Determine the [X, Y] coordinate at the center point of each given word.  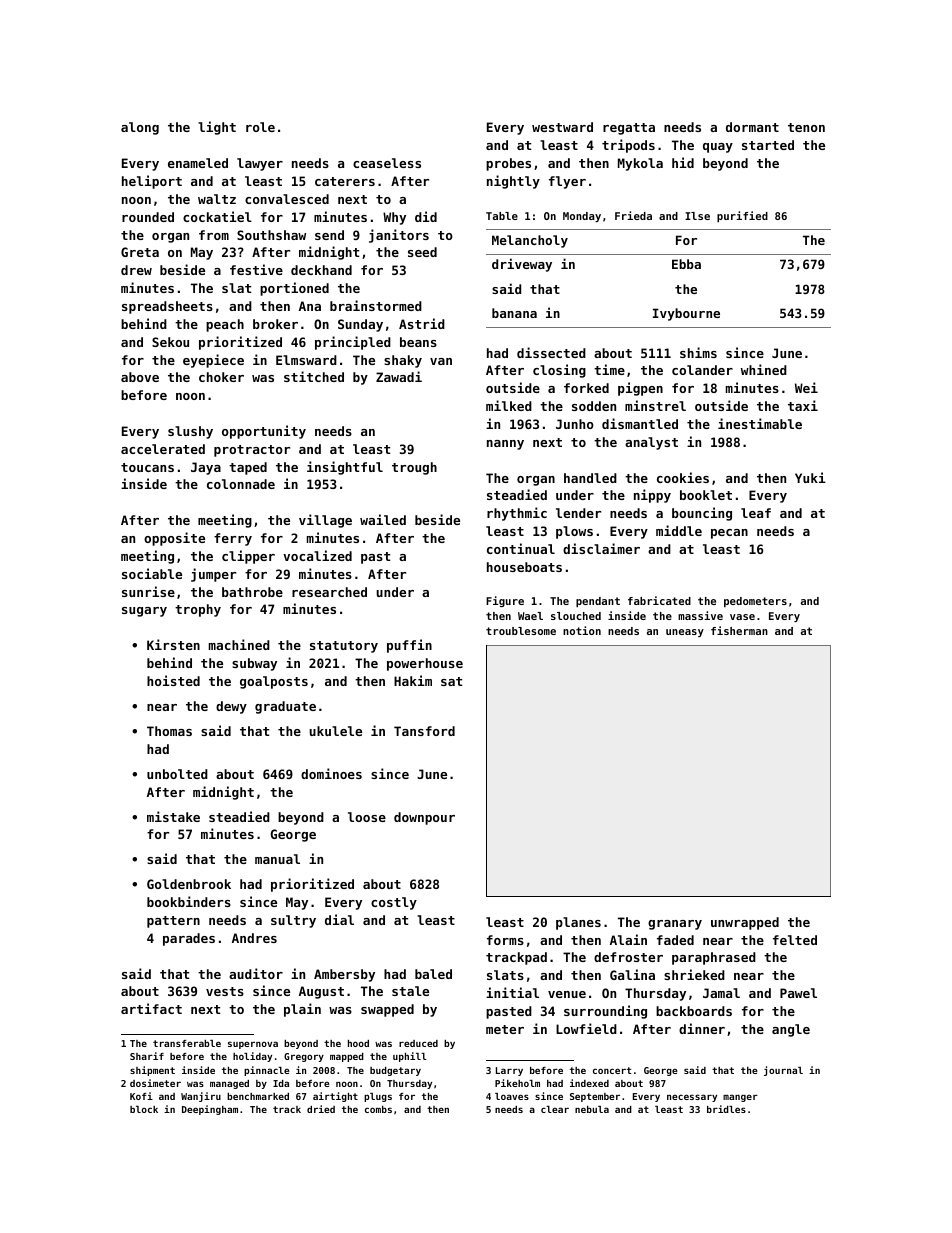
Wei [806, 387]
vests [225, 991]
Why [394, 218]
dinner [702, 1028]
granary [675, 925]
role [260, 127]
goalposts [274, 682]
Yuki [810, 477]
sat [451, 681]
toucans [147, 467]
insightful [345, 468]
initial [512, 992]
